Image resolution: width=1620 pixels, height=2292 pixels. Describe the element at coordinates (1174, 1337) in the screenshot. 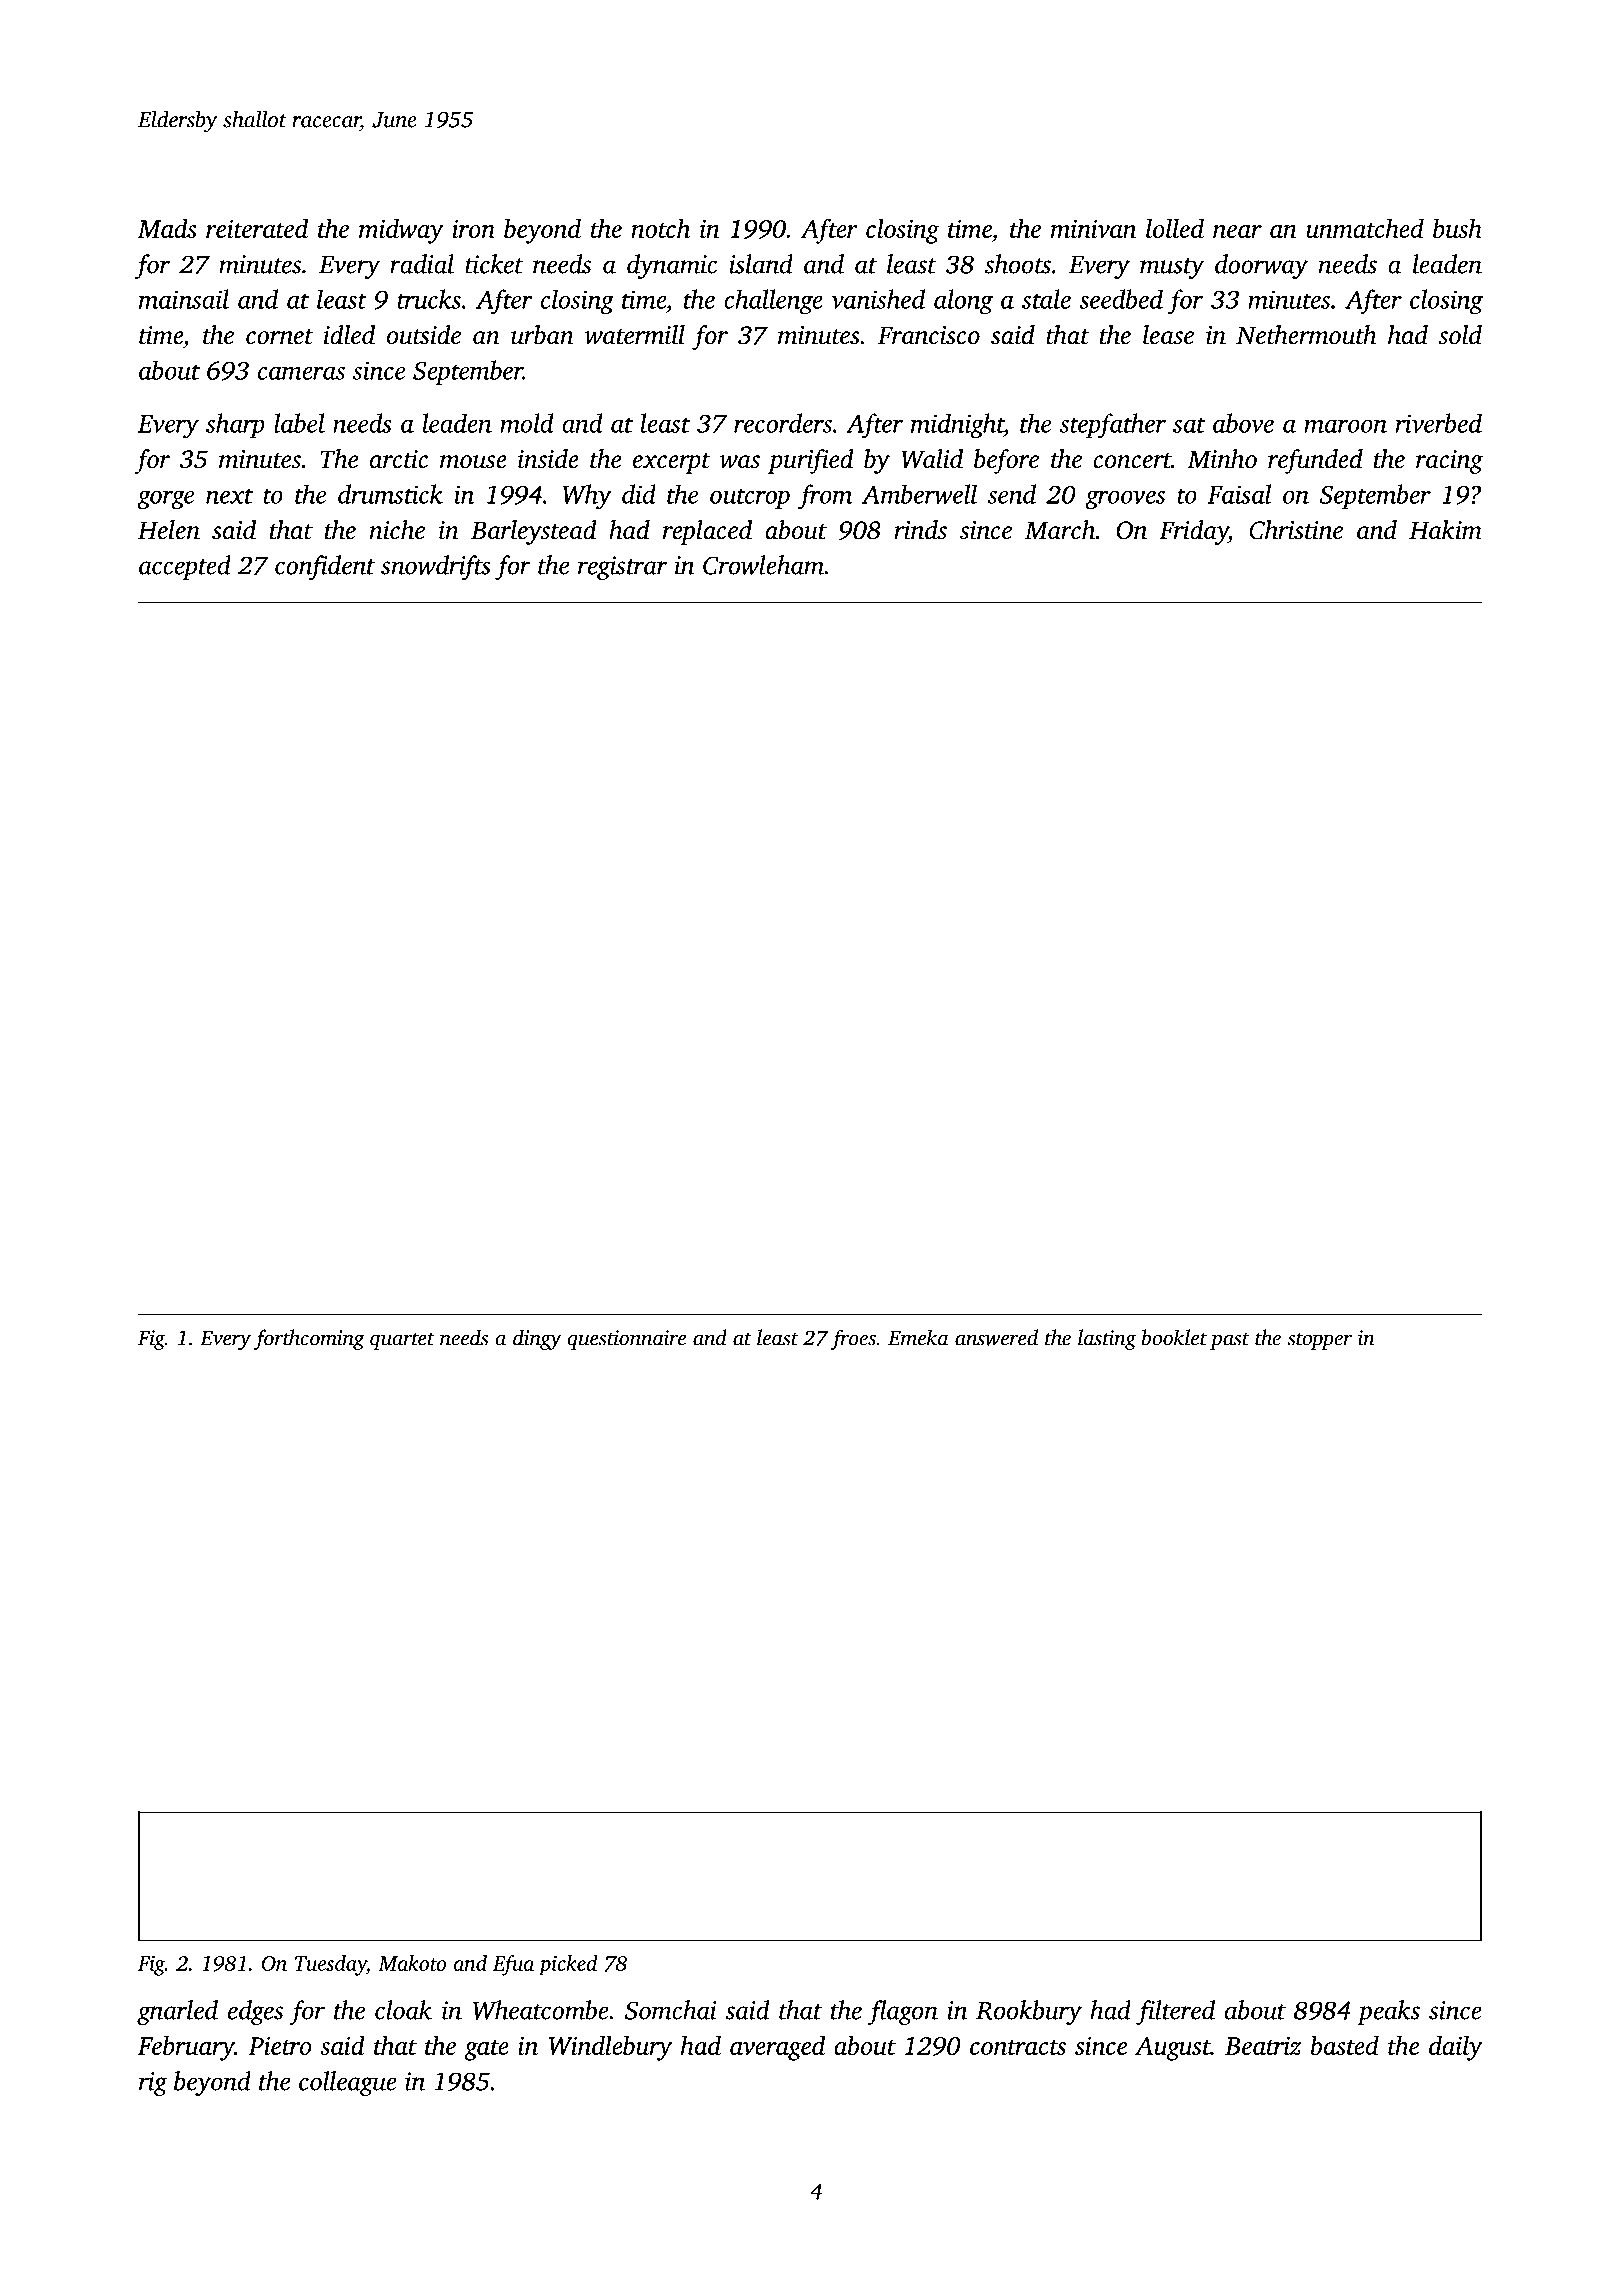

I see `booklet` at that location.
